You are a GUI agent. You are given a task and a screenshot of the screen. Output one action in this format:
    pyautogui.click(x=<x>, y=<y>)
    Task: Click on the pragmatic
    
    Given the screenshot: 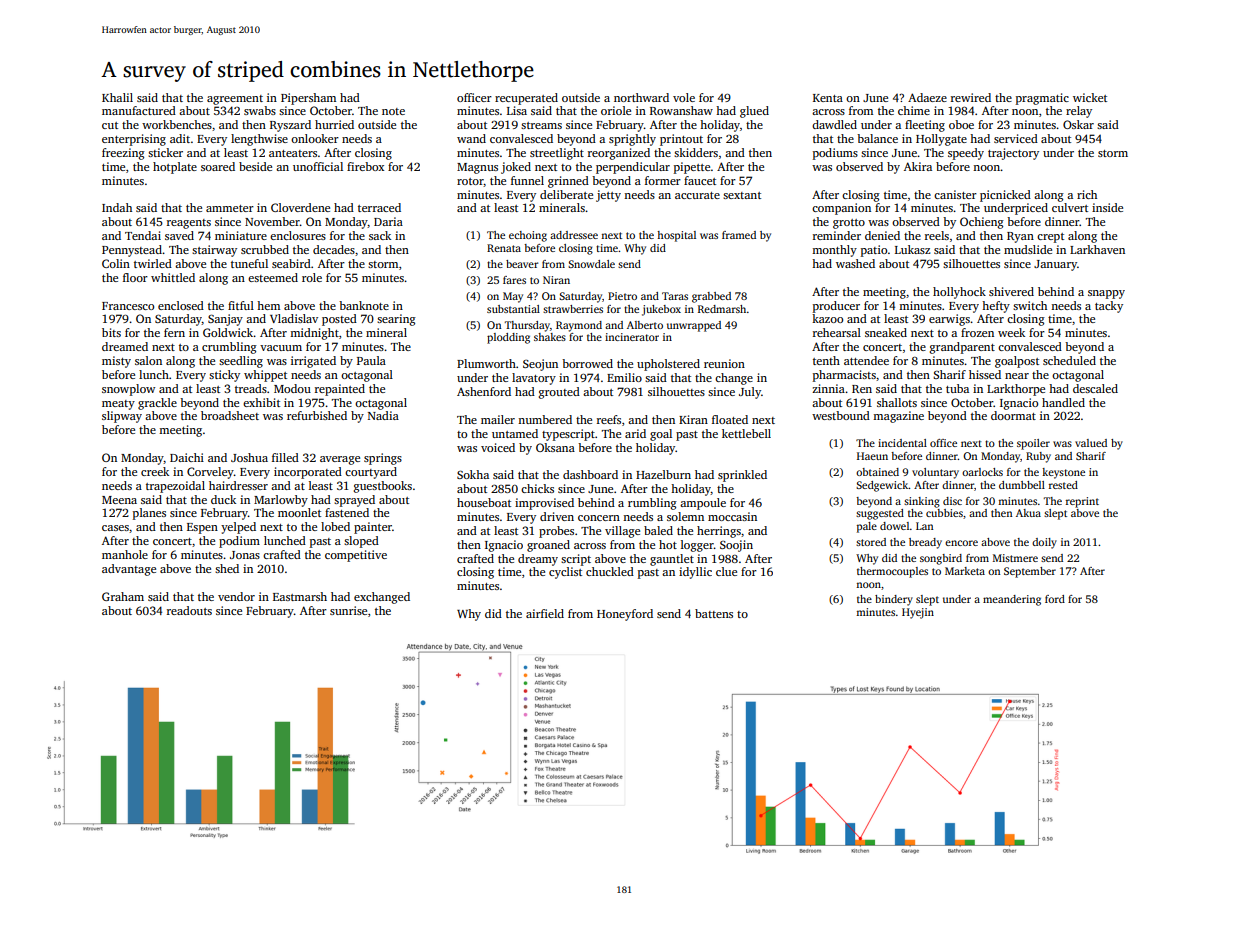 What is the action you would take?
    pyautogui.click(x=1042, y=99)
